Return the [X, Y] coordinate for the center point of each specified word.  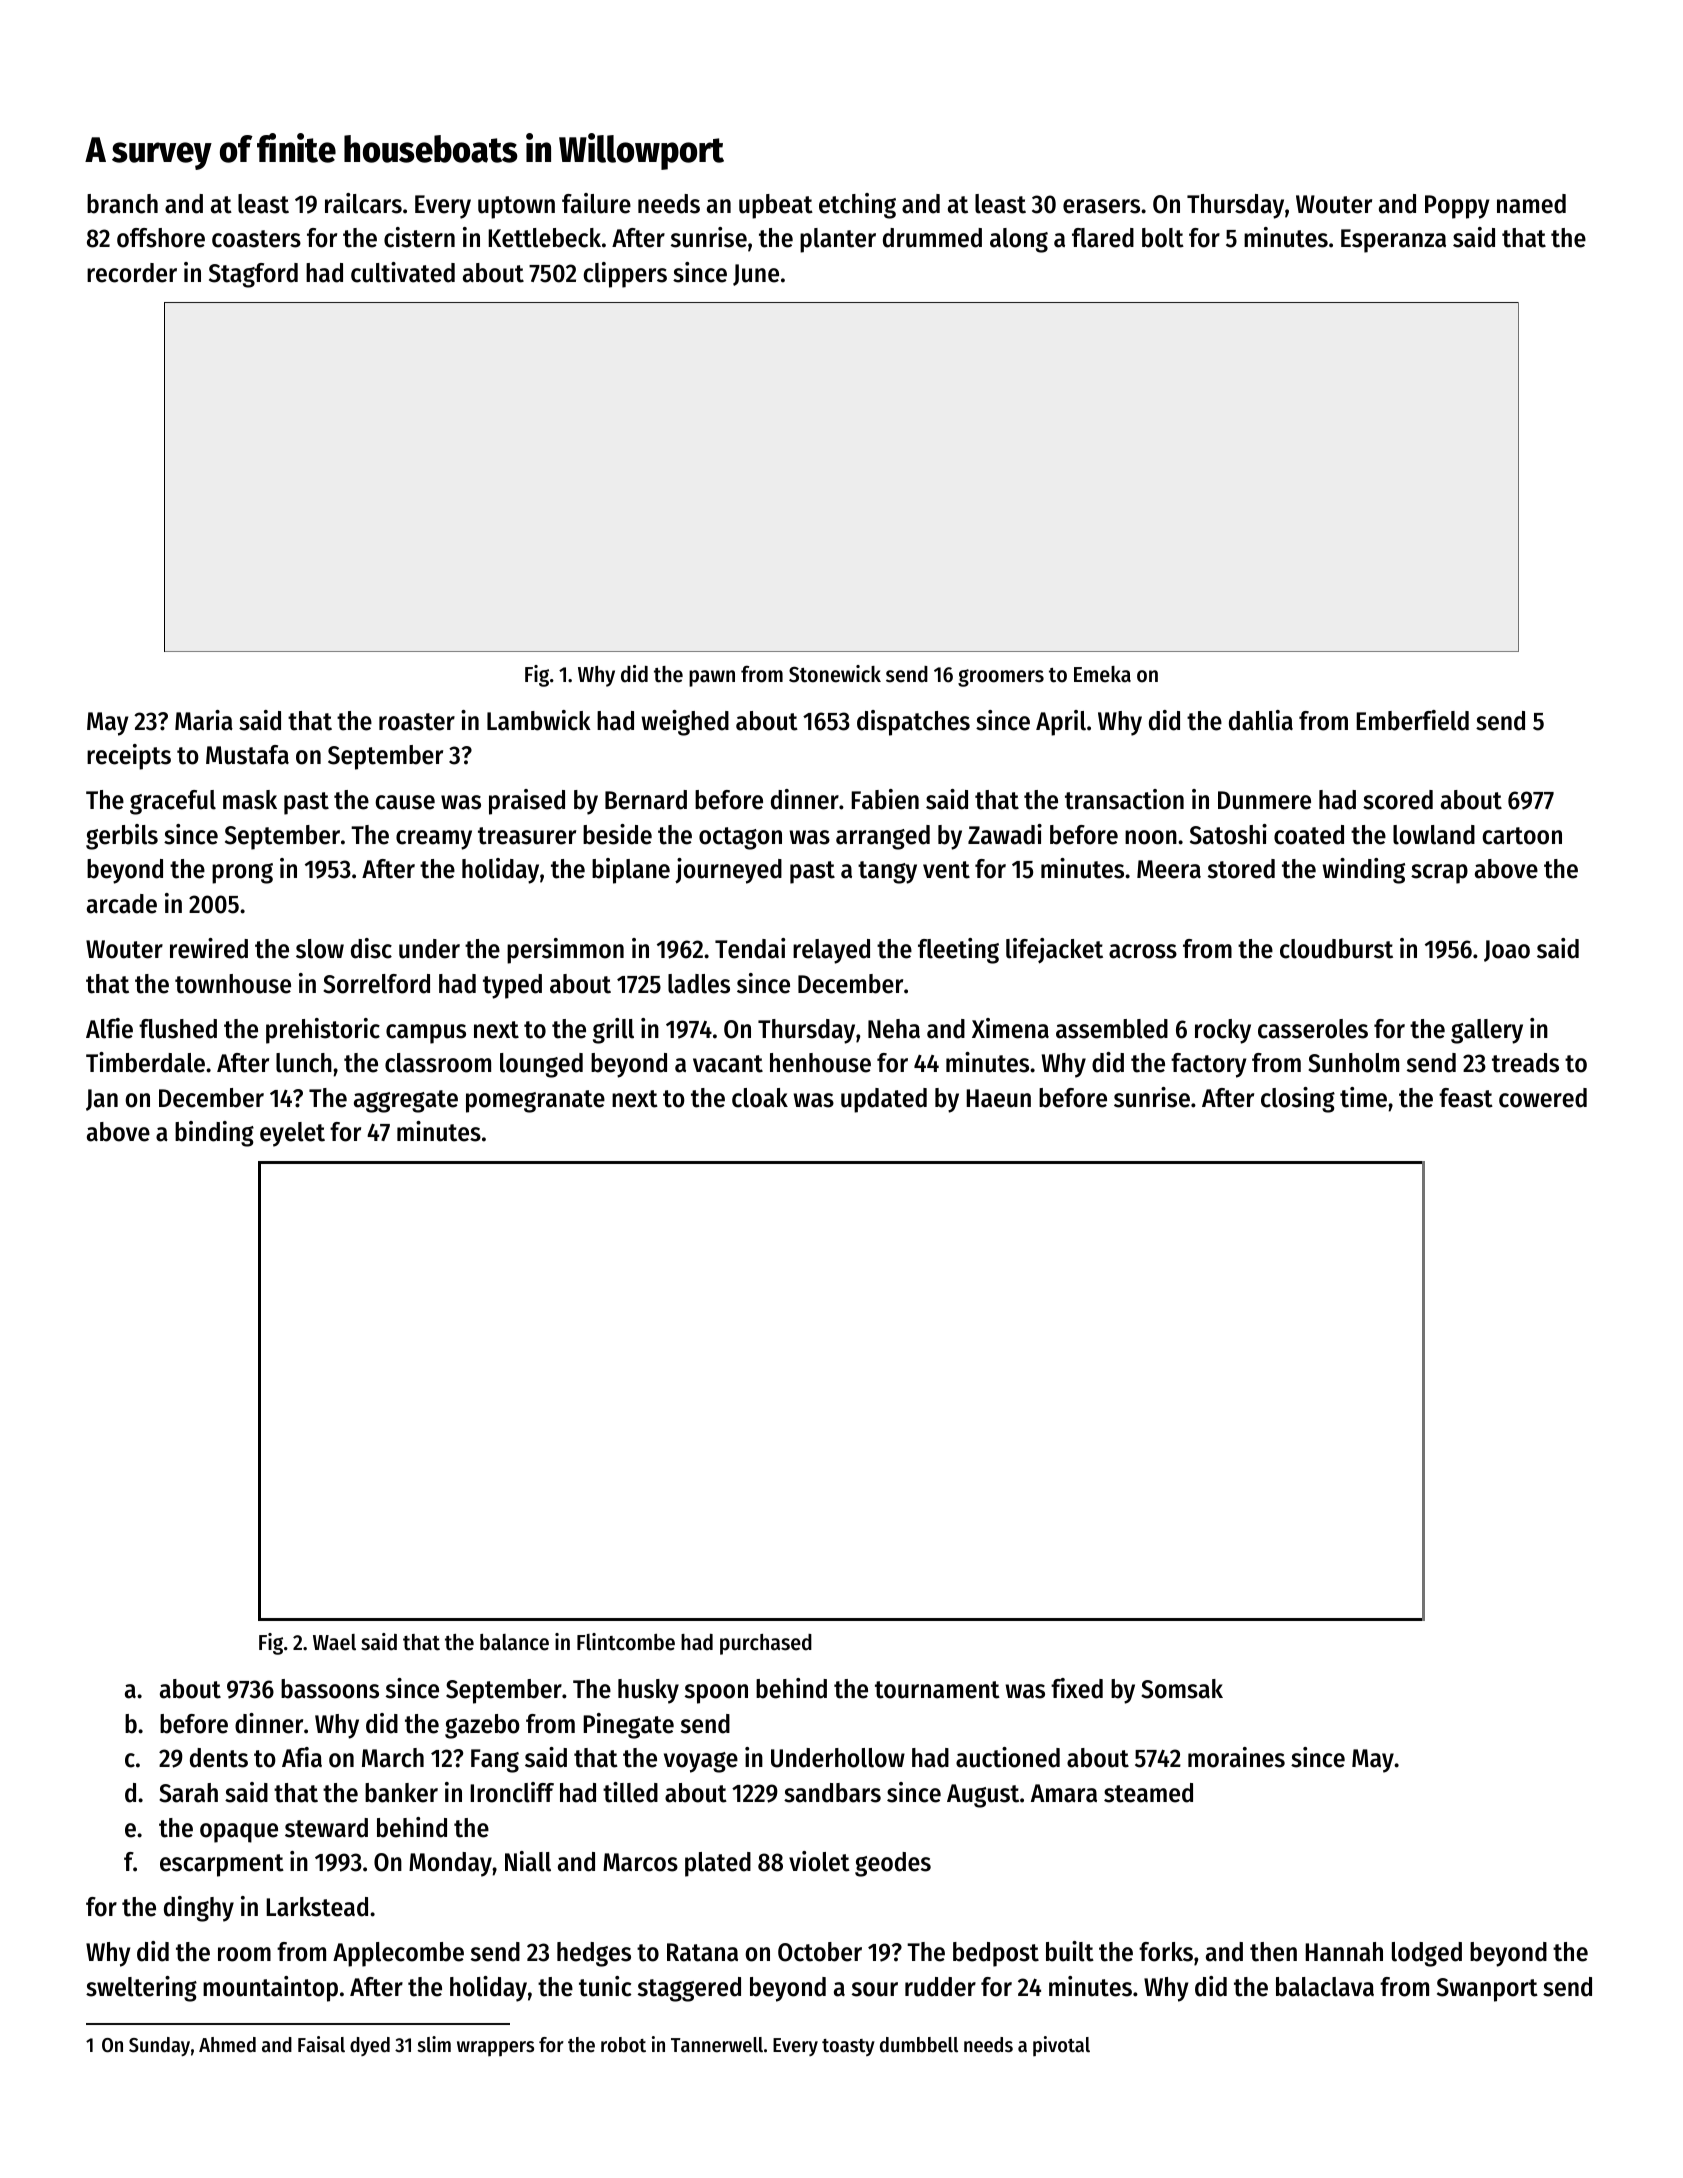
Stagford [253, 275]
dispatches [913, 723]
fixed [1077, 1688]
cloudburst [1336, 949]
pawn [712, 678]
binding [214, 1134]
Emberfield [1412, 720]
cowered [1543, 1098]
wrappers [495, 2048]
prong [242, 873]
